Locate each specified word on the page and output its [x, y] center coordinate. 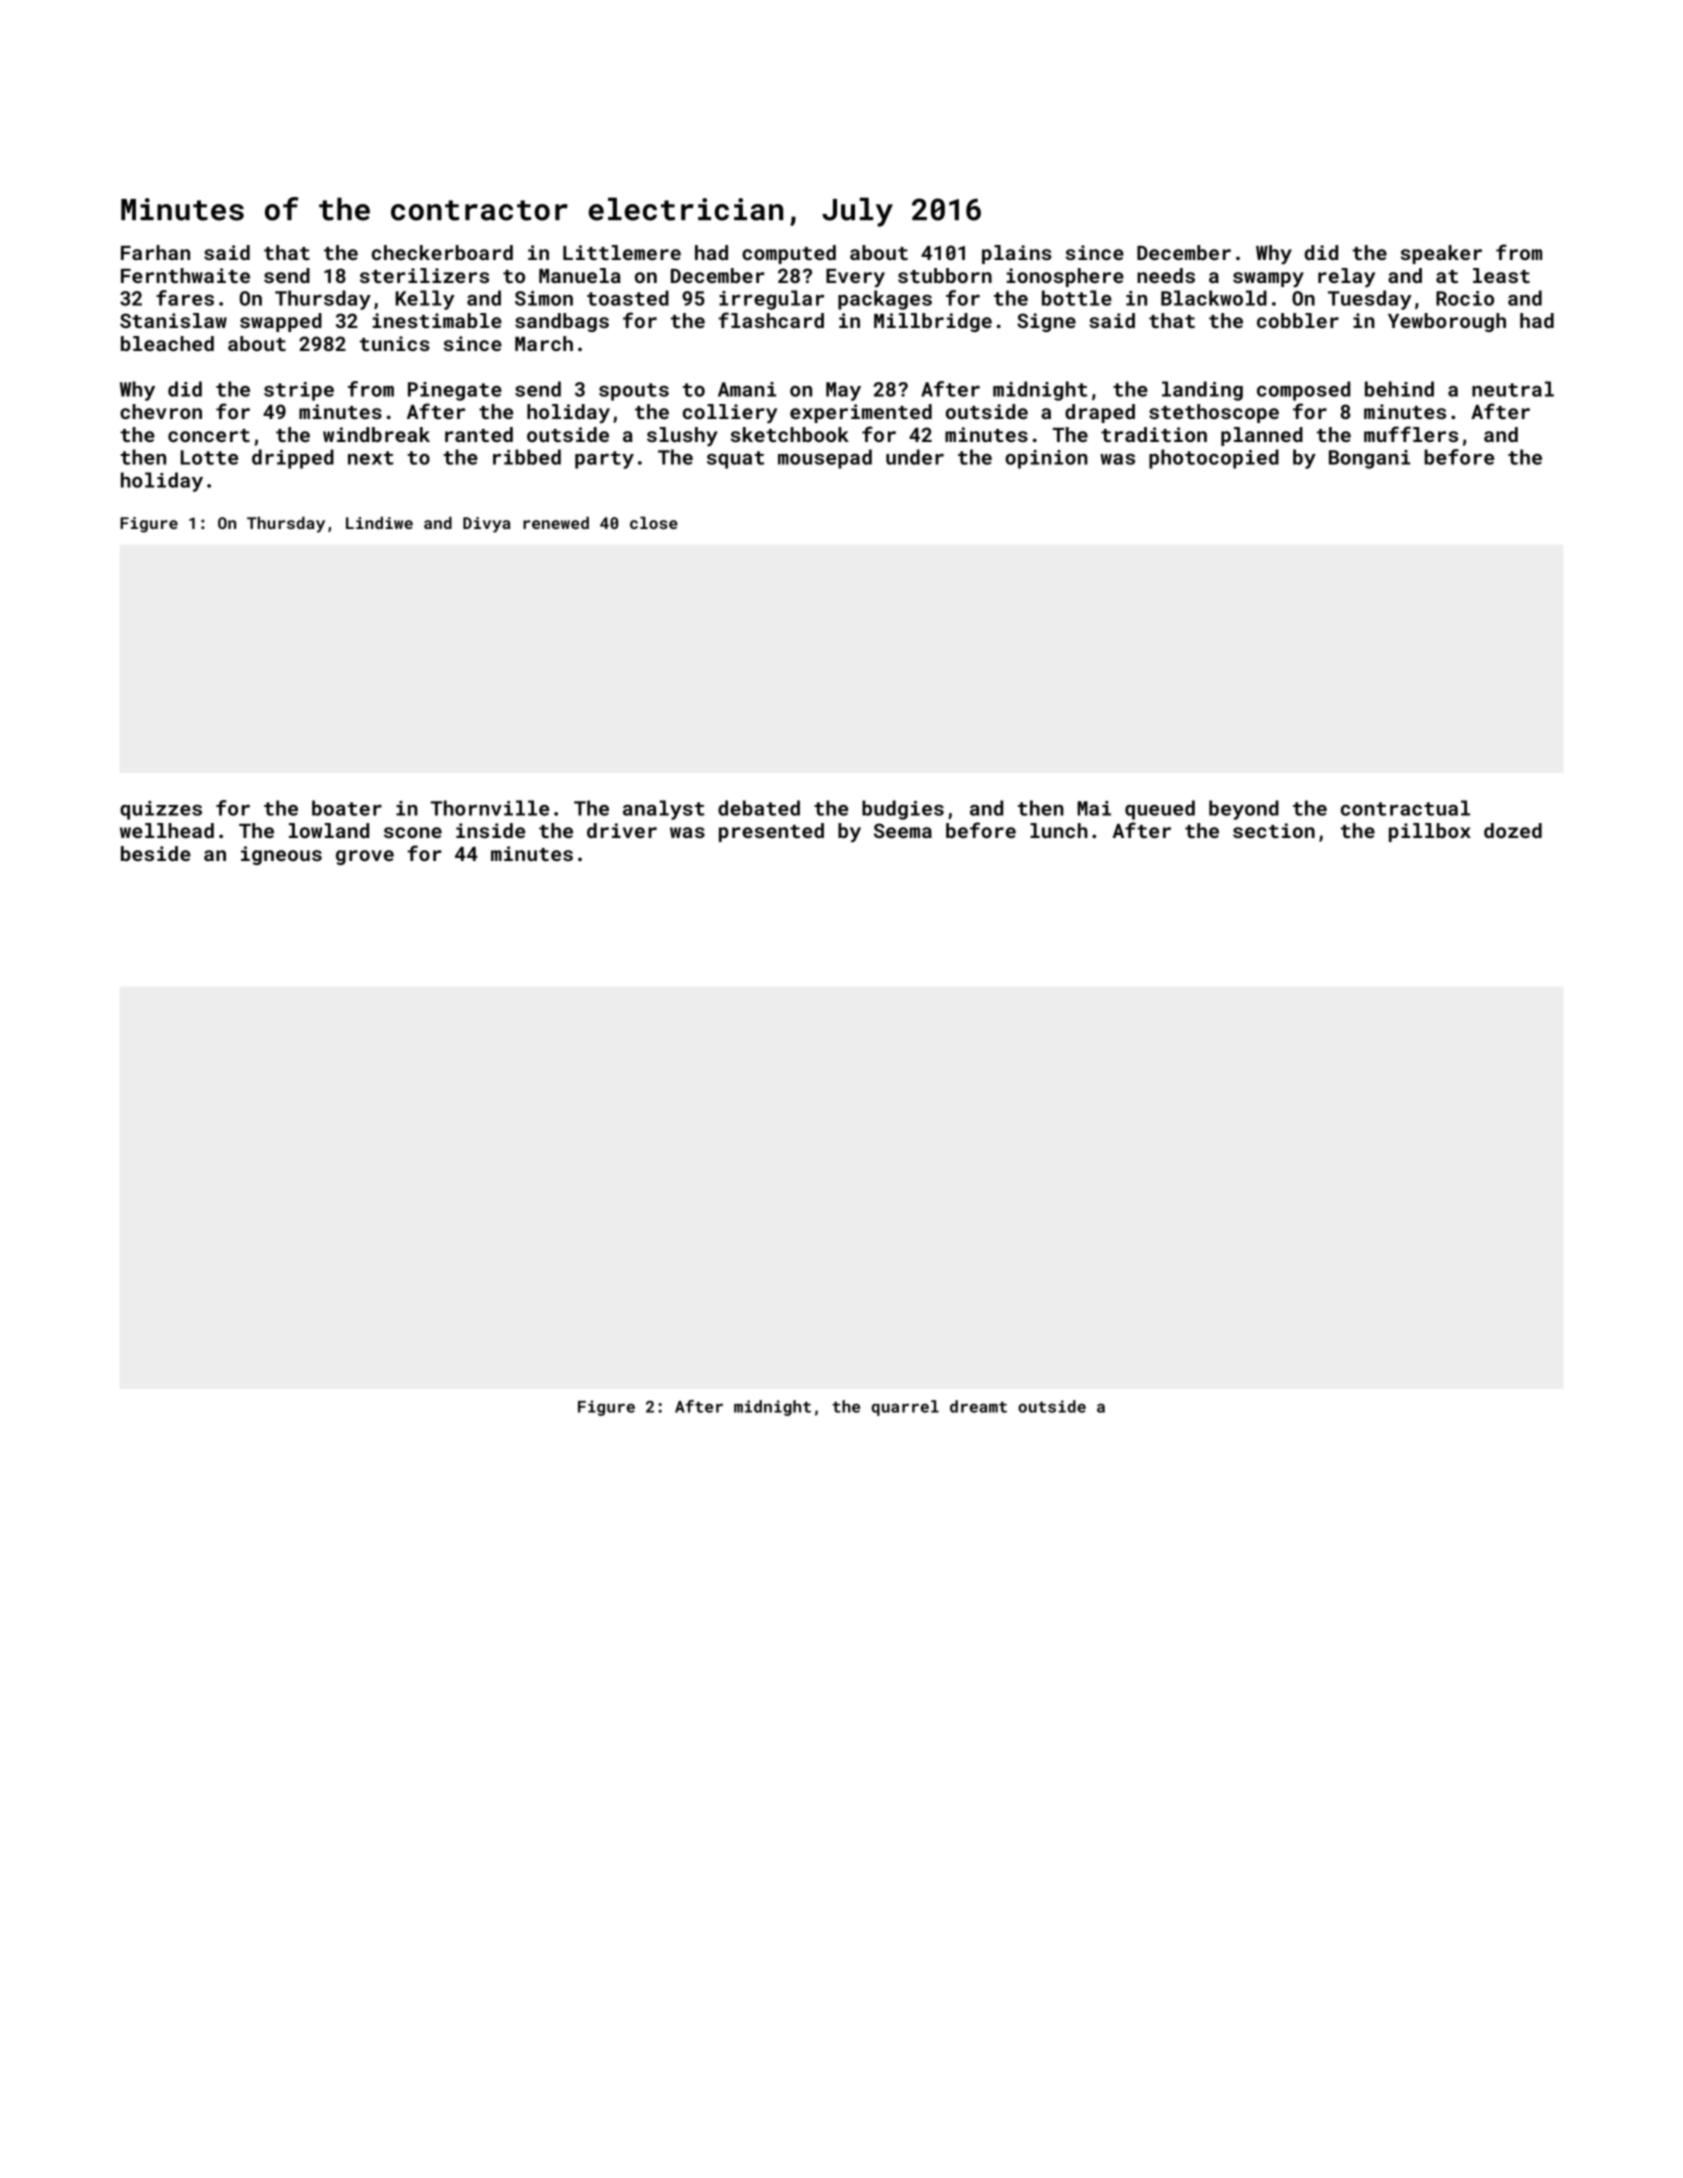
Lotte [209, 457]
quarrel [905, 1408]
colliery [730, 414]
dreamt [978, 1406]
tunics [395, 343]
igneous [281, 855]
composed [1303, 391]
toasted [628, 298]
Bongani [1369, 459]
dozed [1513, 830]
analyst [664, 810]
